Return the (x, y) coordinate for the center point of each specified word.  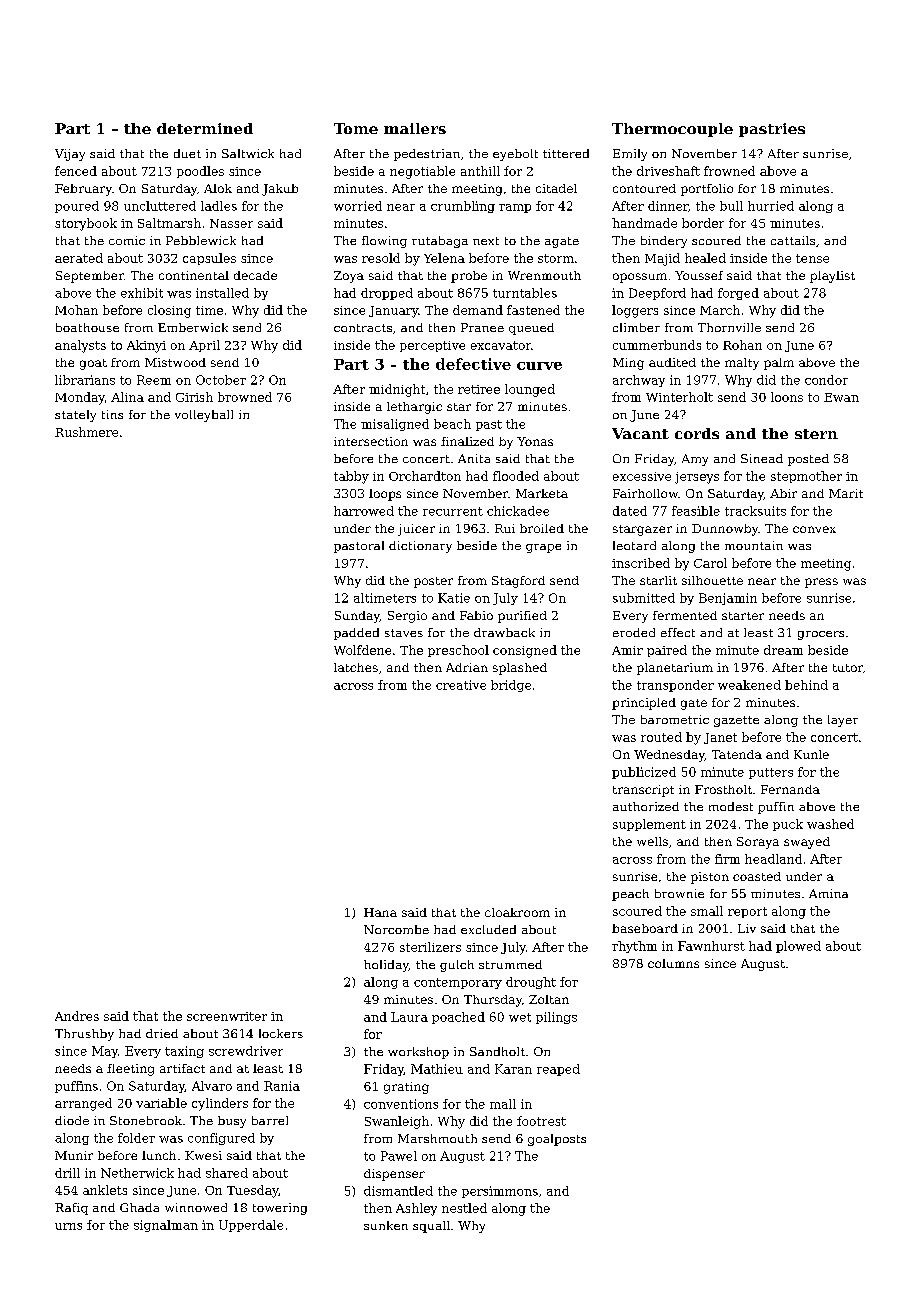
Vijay (70, 155)
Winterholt (679, 397)
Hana (380, 912)
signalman (166, 1226)
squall (431, 1227)
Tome (356, 128)
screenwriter (227, 1016)
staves (404, 633)
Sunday (357, 617)
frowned (729, 171)
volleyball (204, 416)
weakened (749, 685)
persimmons (500, 1192)
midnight (397, 390)
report (747, 912)
